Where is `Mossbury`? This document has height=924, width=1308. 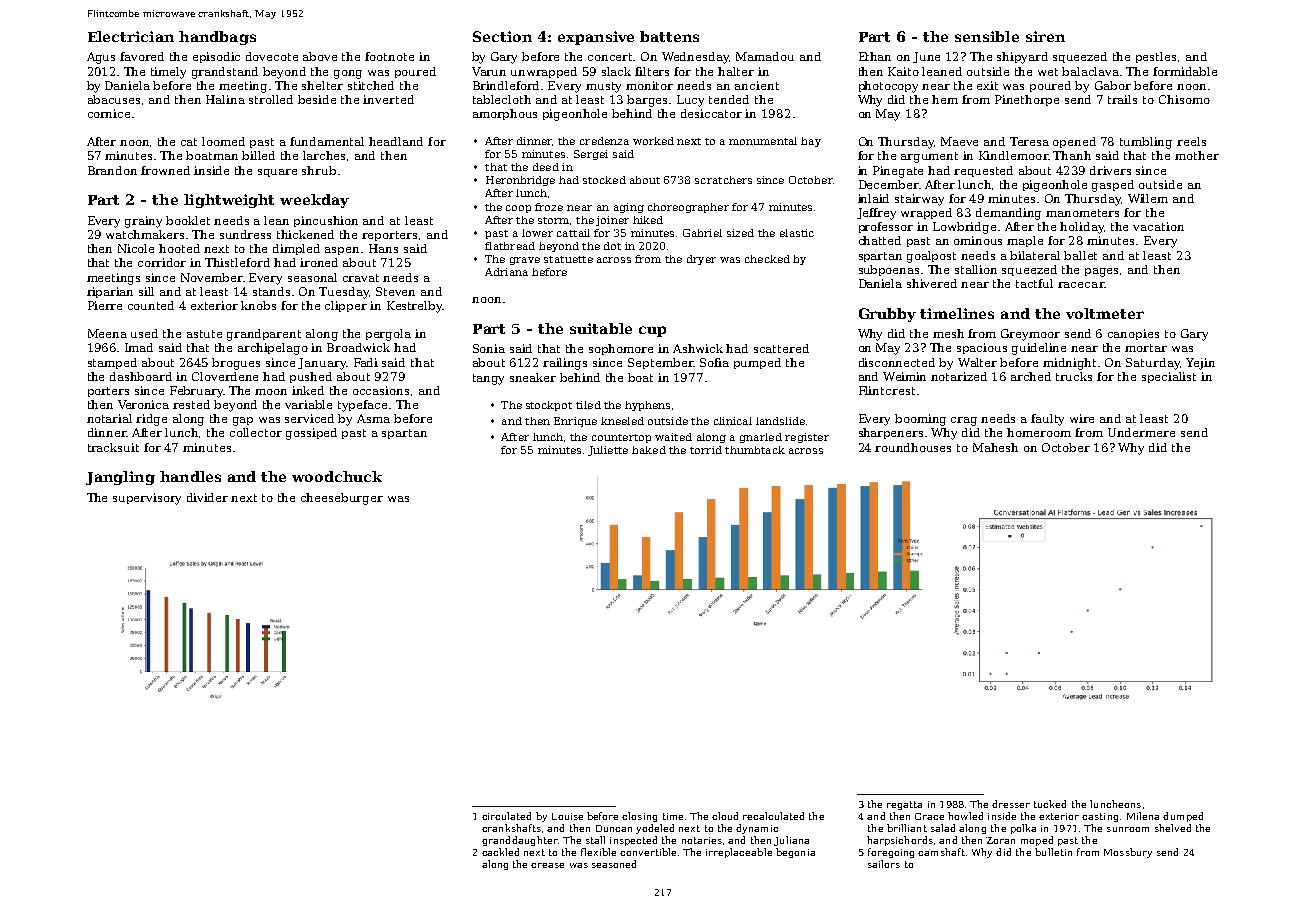 Mossbury is located at coordinates (1128, 853).
